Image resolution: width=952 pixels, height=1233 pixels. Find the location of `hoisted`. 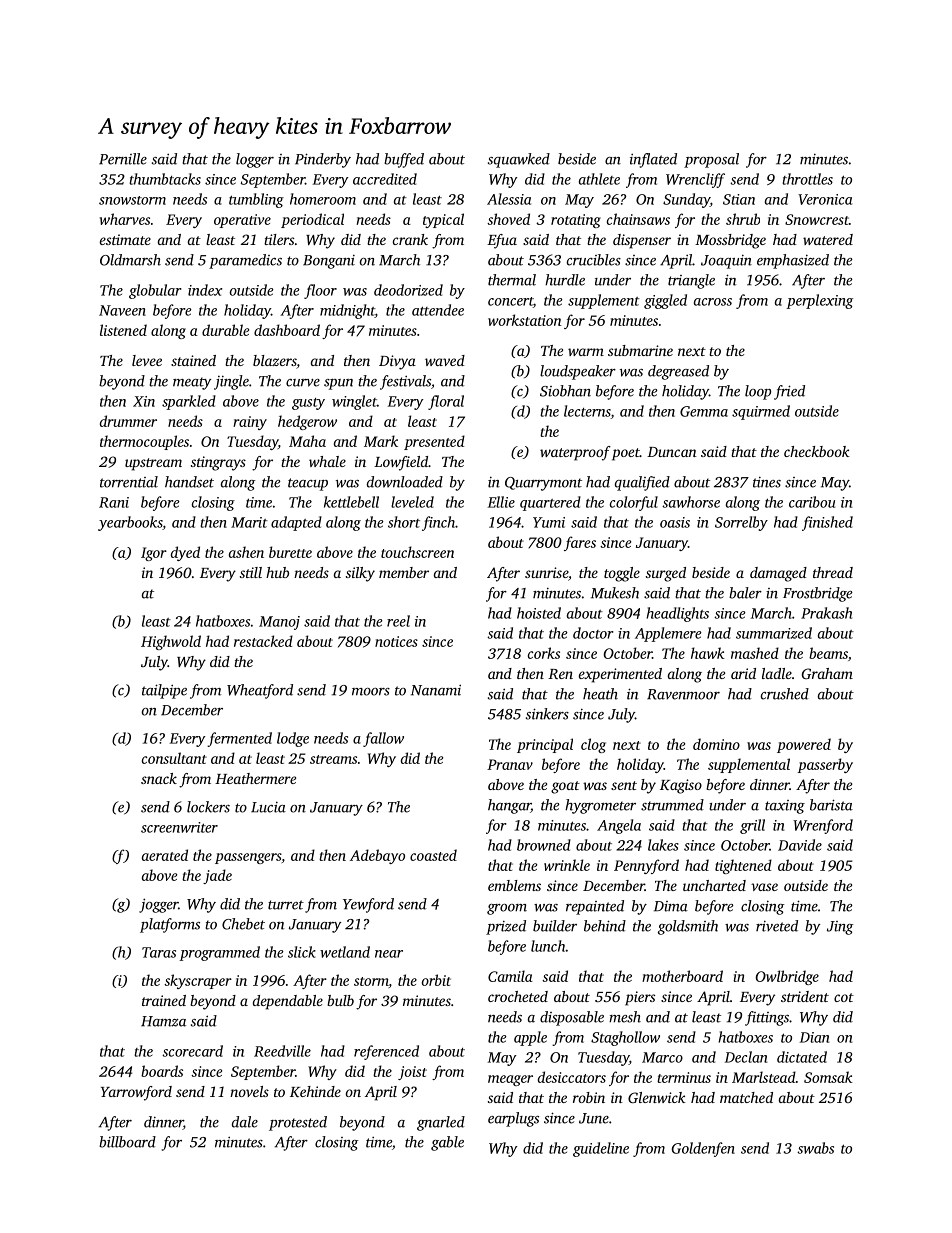

hoisted is located at coordinates (539, 613).
